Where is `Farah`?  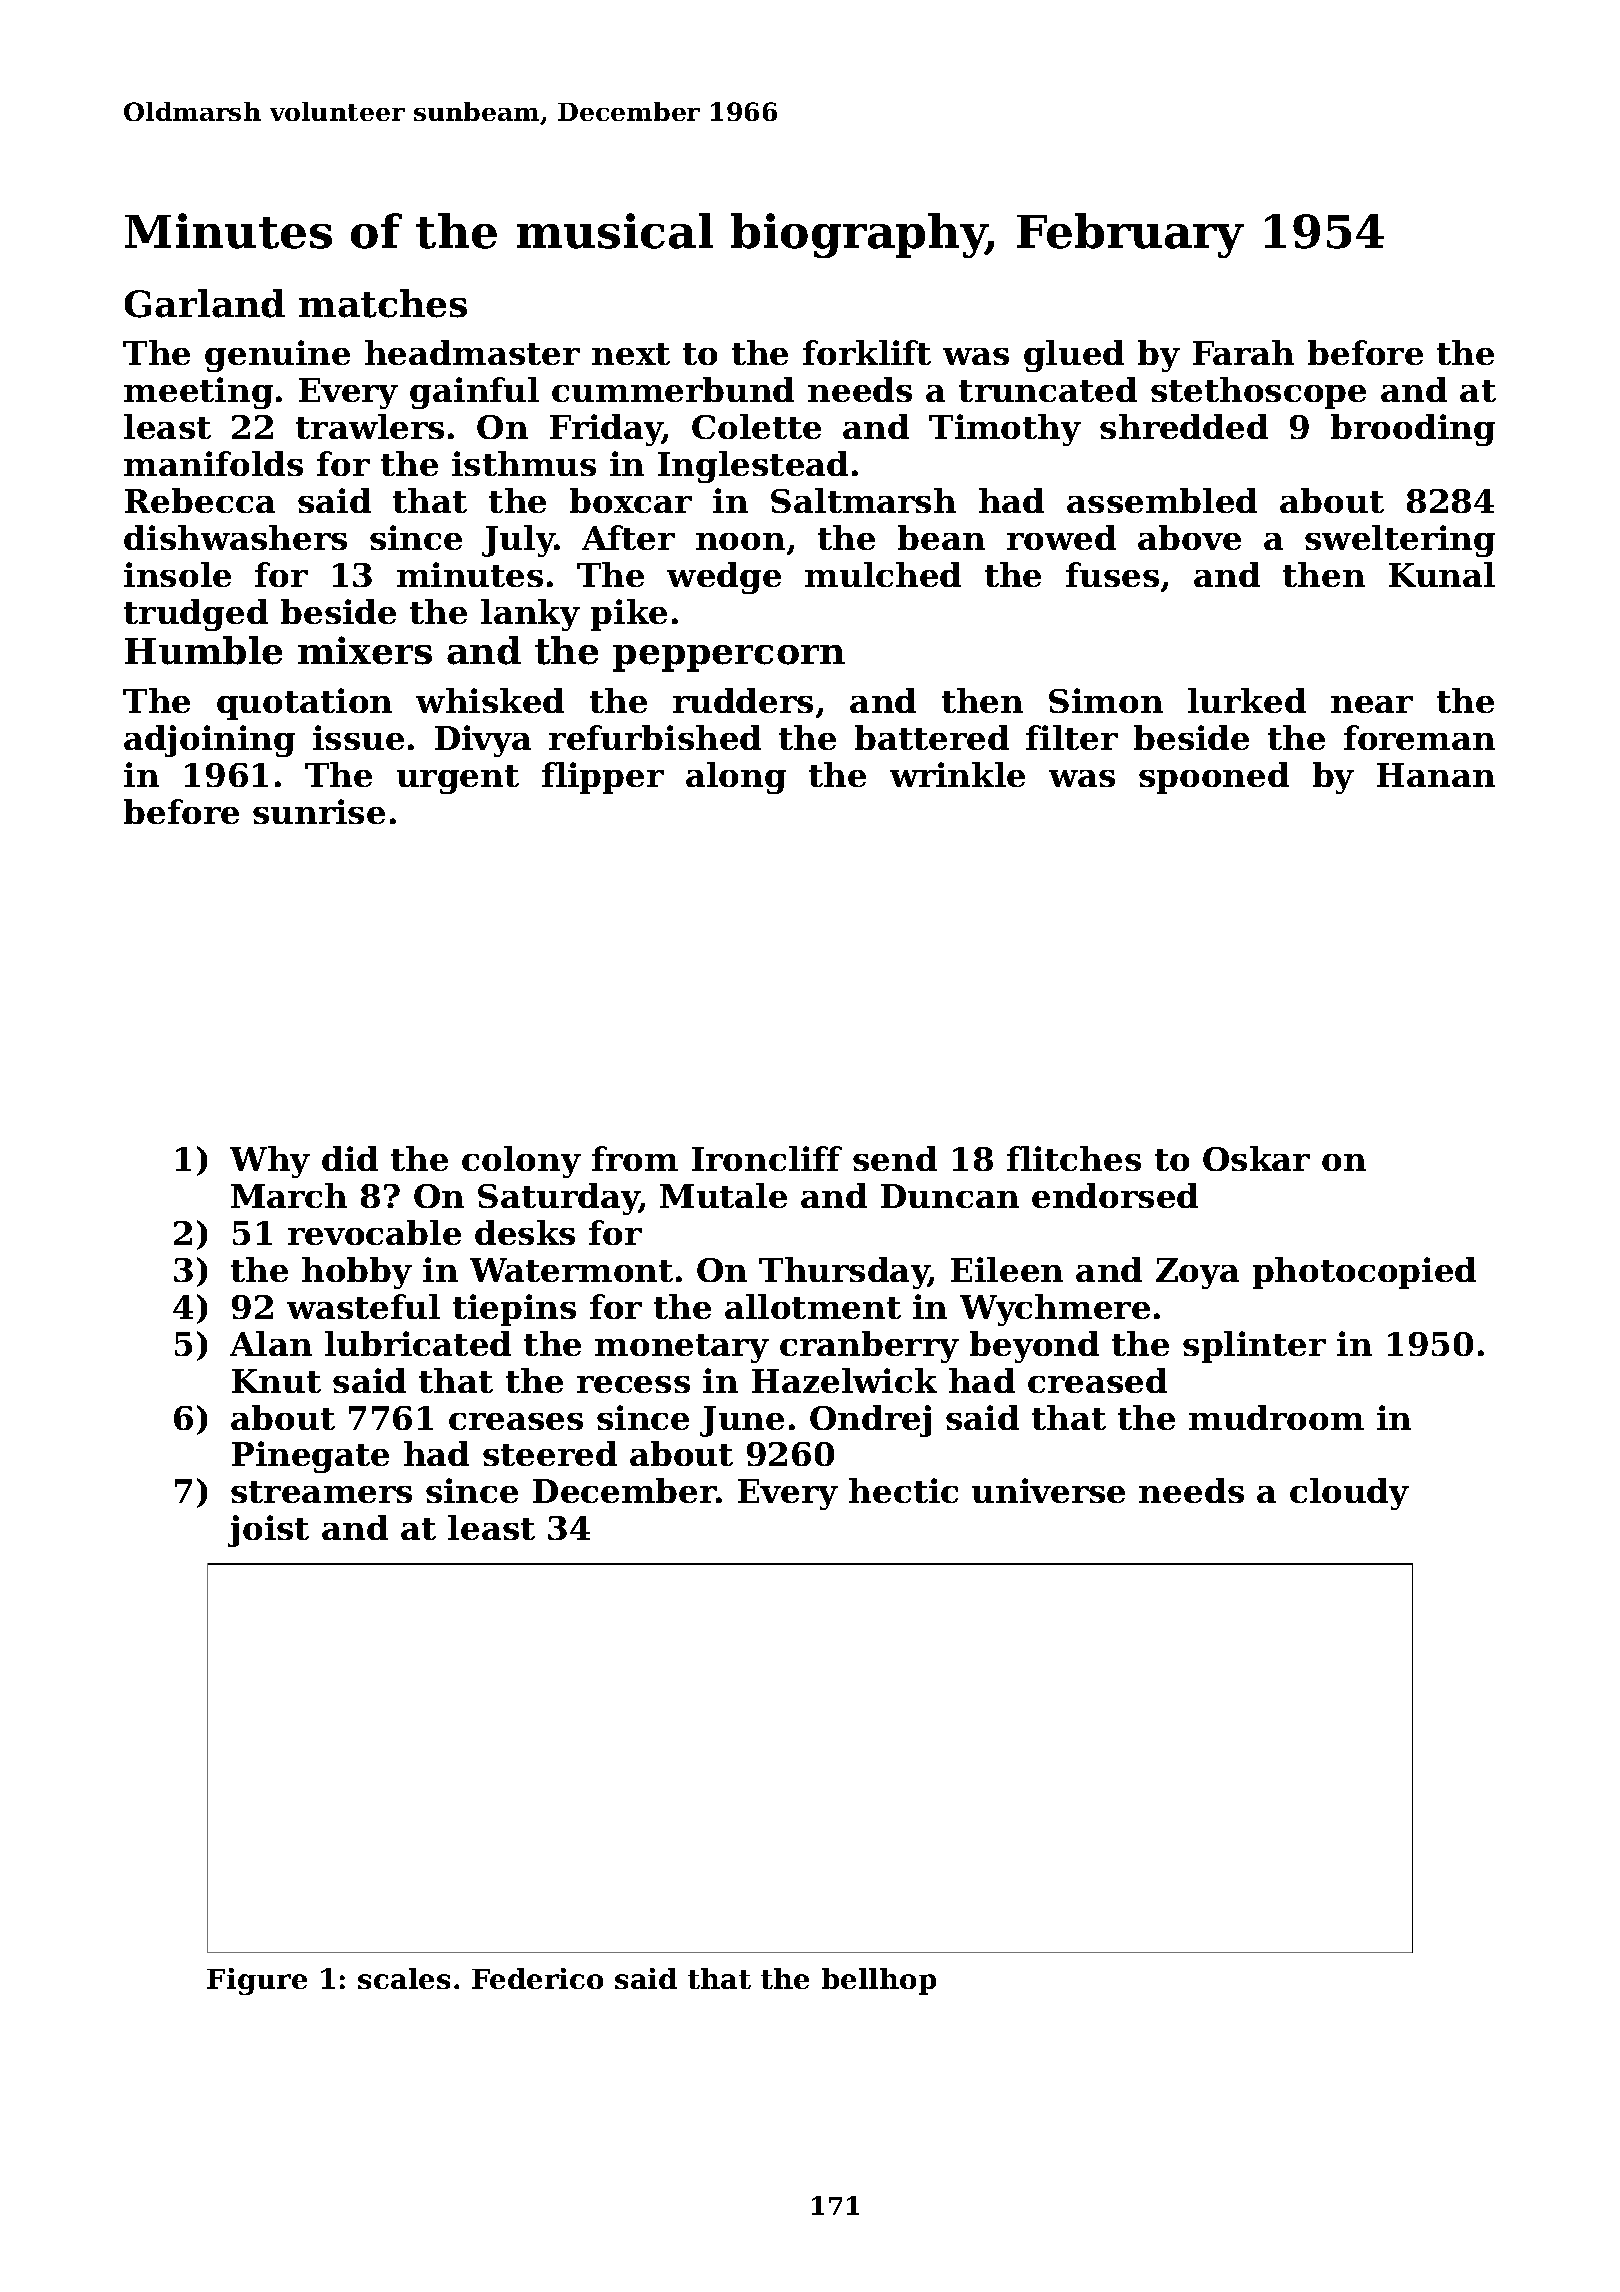
Farah is located at coordinates (1243, 352).
